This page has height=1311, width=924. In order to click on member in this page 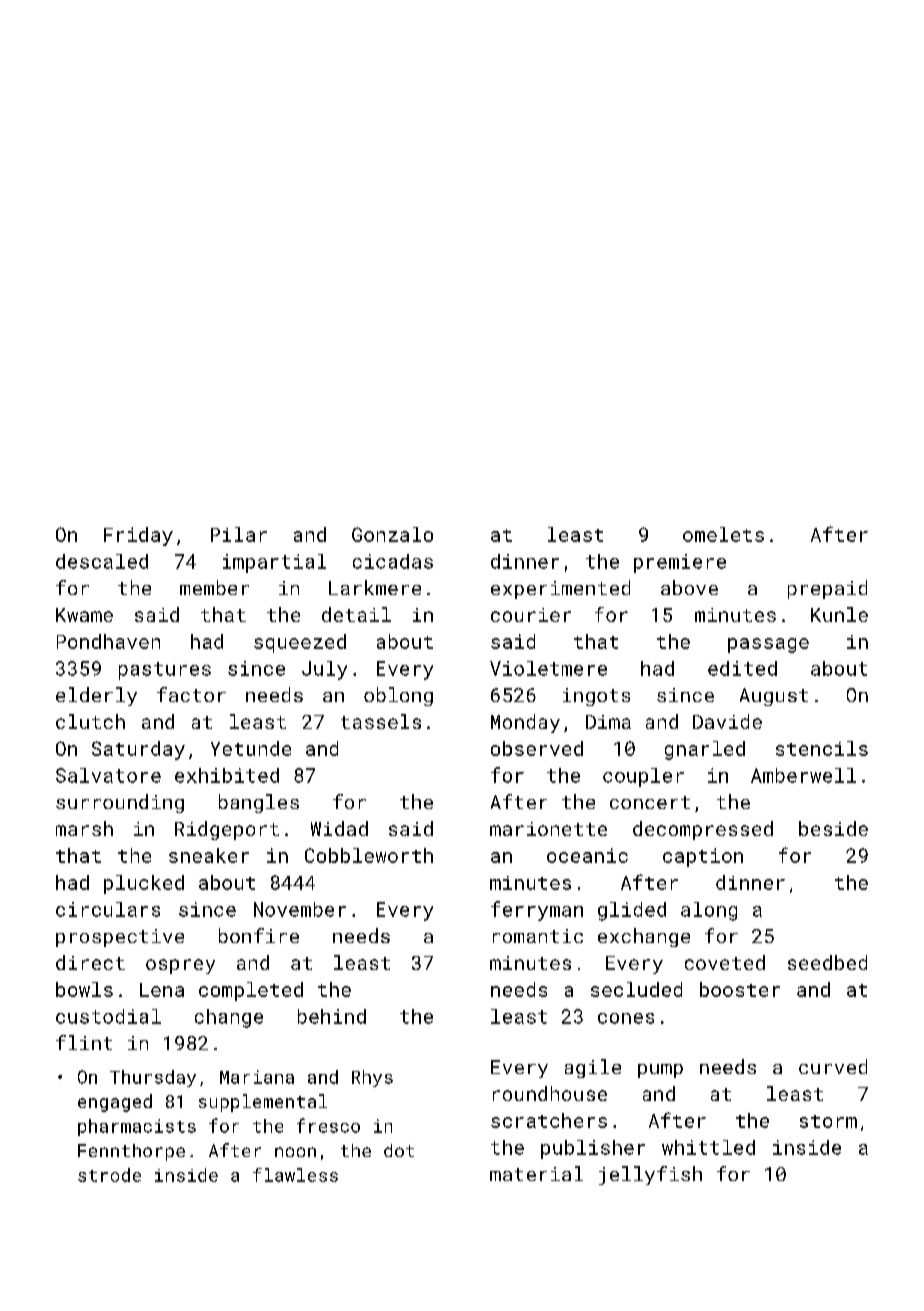, I will do `click(214, 587)`.
